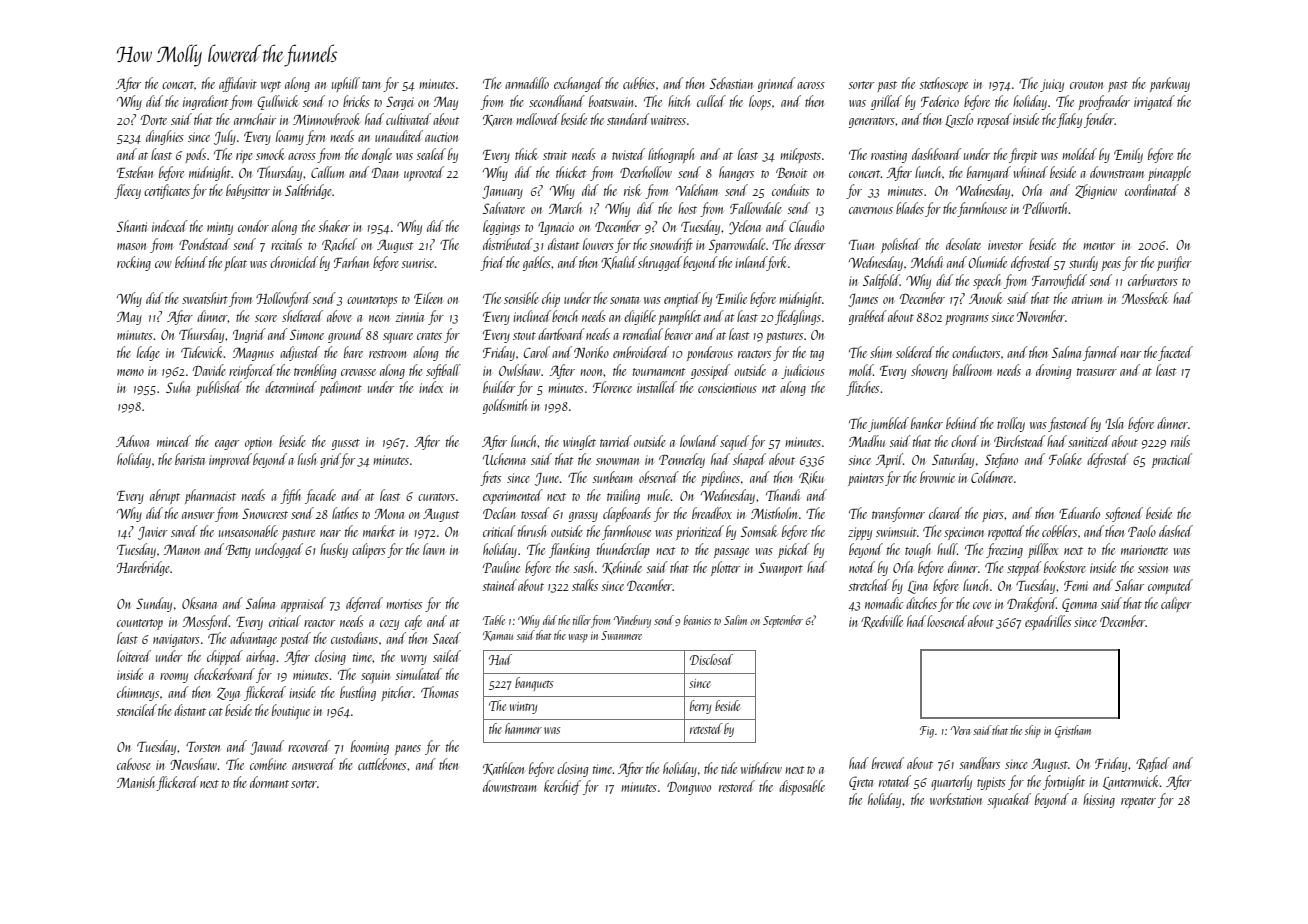  Describe the element at coordinates (591, 352) in the screenshot. I see `Noriko` at that location.
